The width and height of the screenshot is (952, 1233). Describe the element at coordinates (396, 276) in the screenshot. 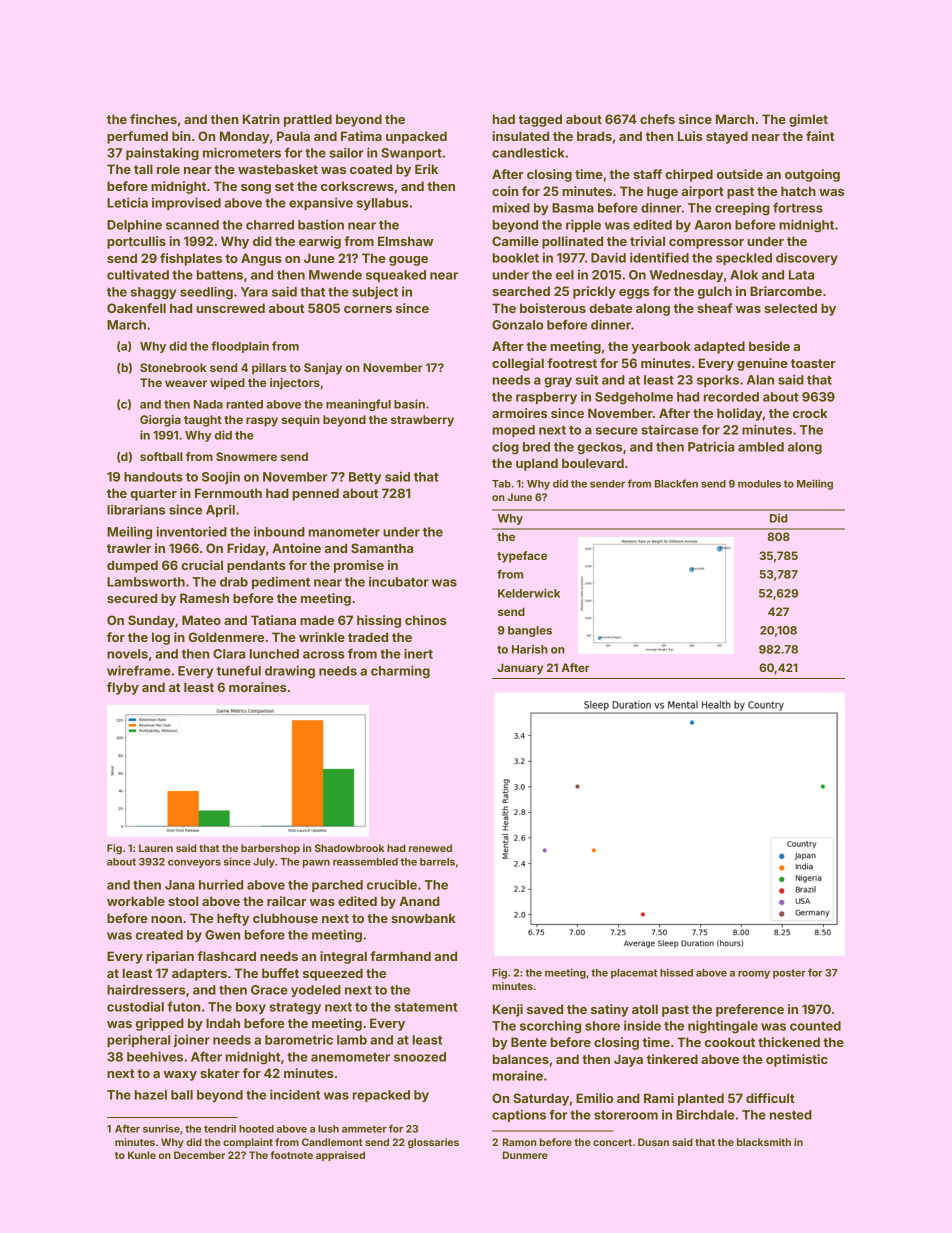

I see `squeaked` at that location.
